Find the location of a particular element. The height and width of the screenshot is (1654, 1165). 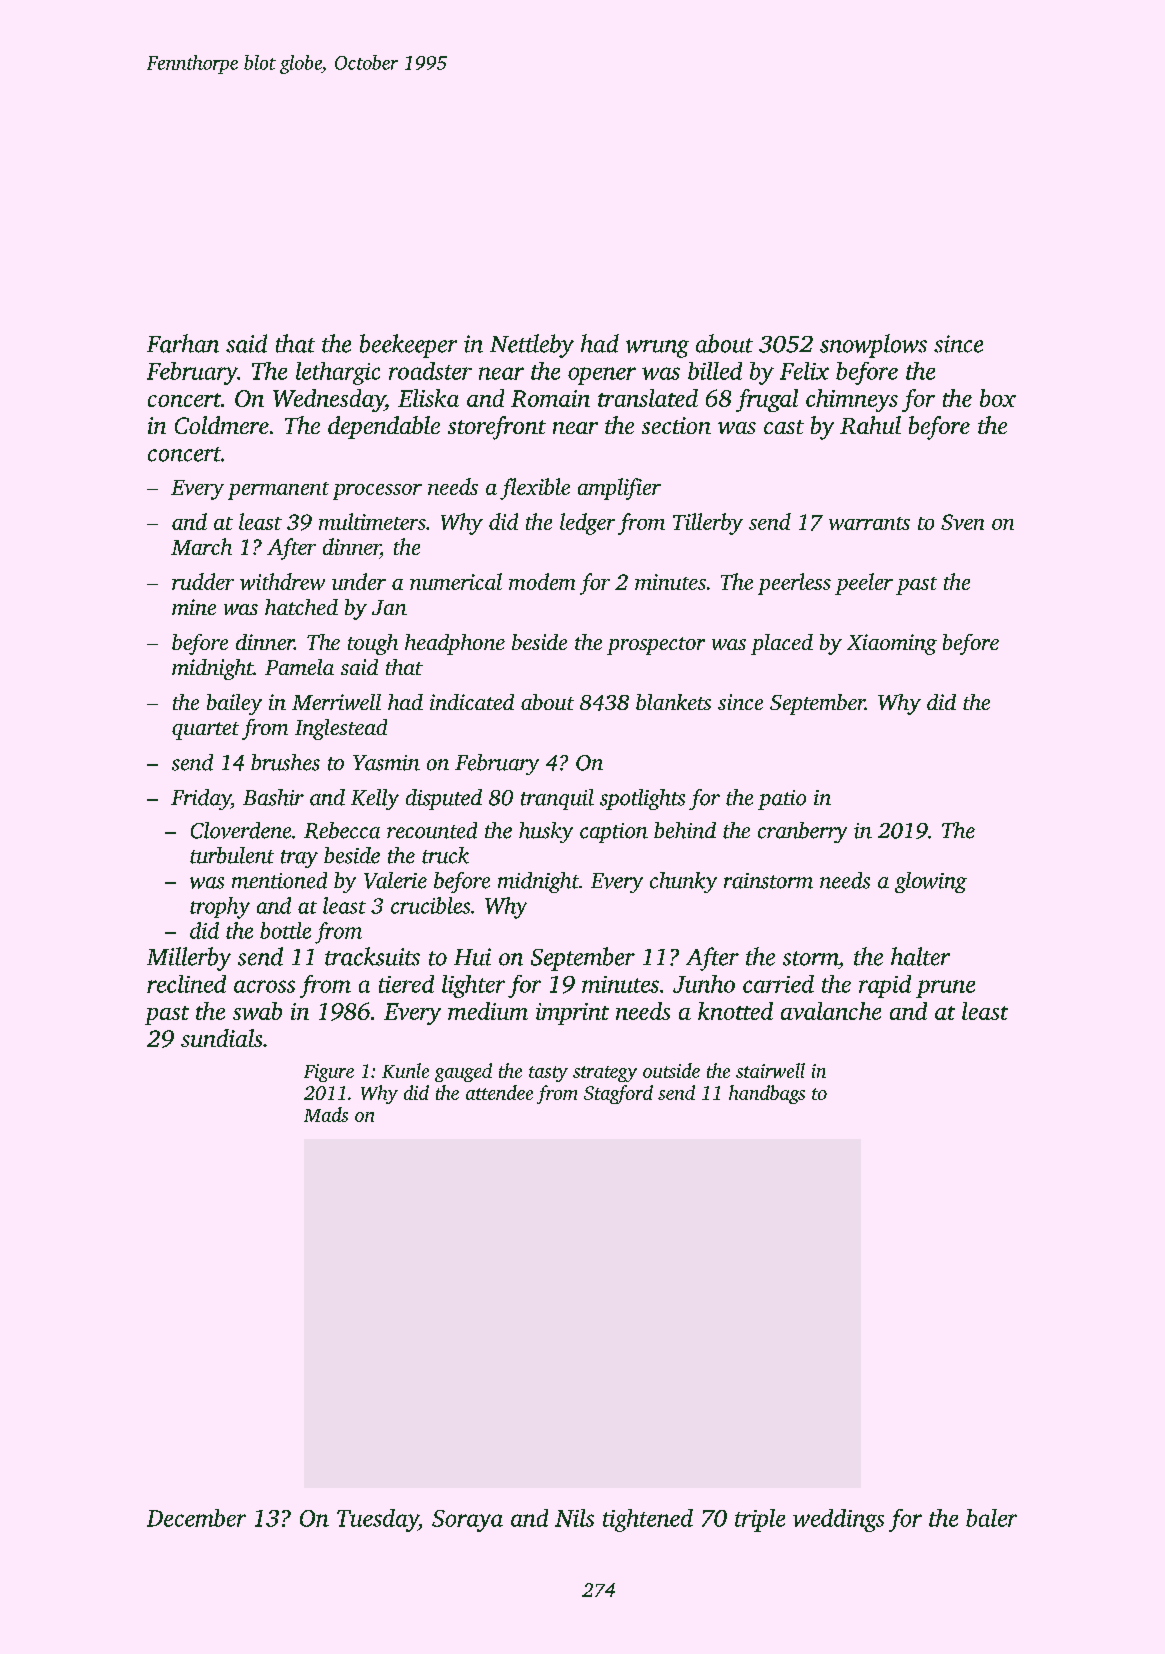

Bashir is located at coordinates (273, 797).
